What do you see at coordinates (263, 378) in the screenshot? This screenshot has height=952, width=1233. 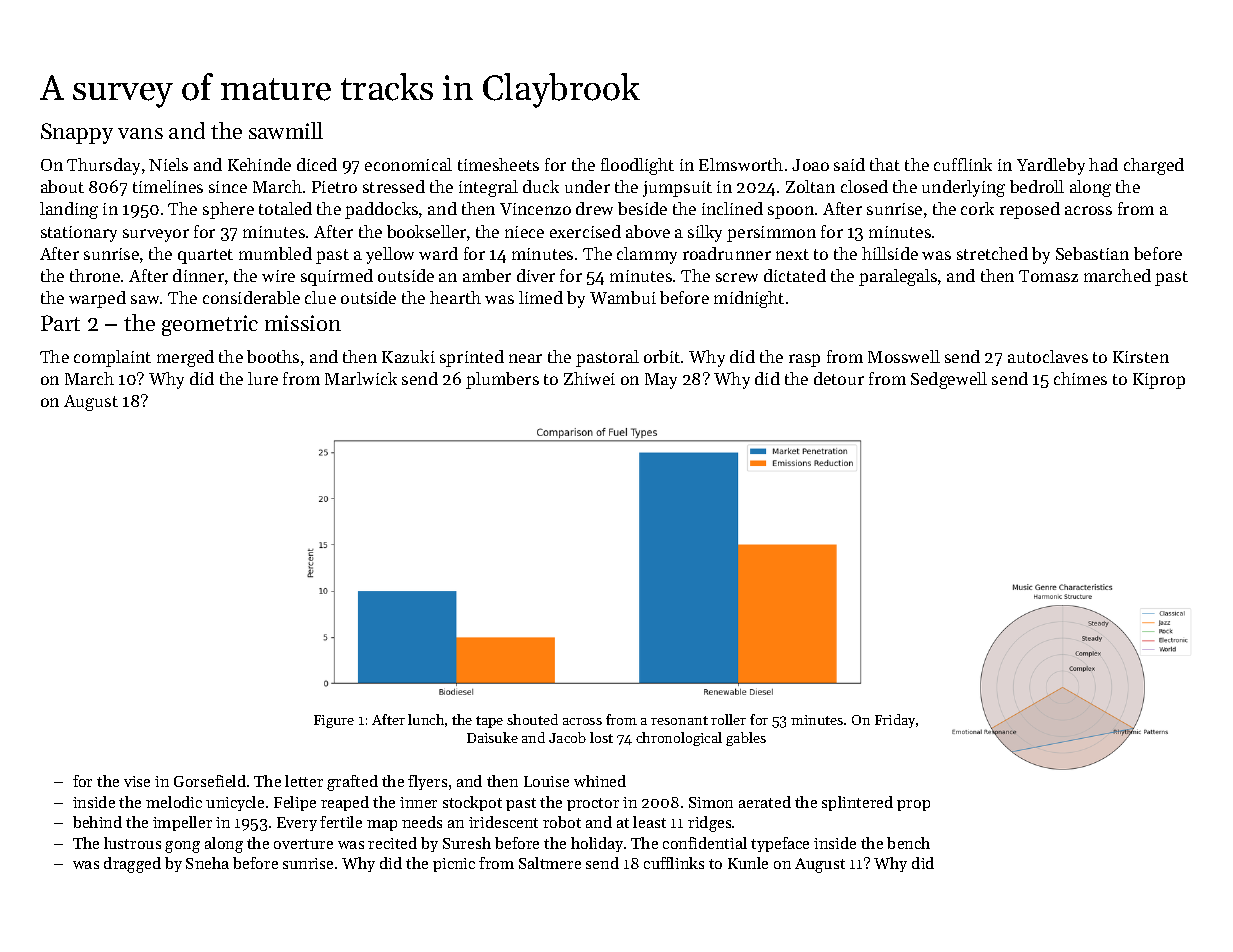 I see `lure` at bounding box center [263, 378].
